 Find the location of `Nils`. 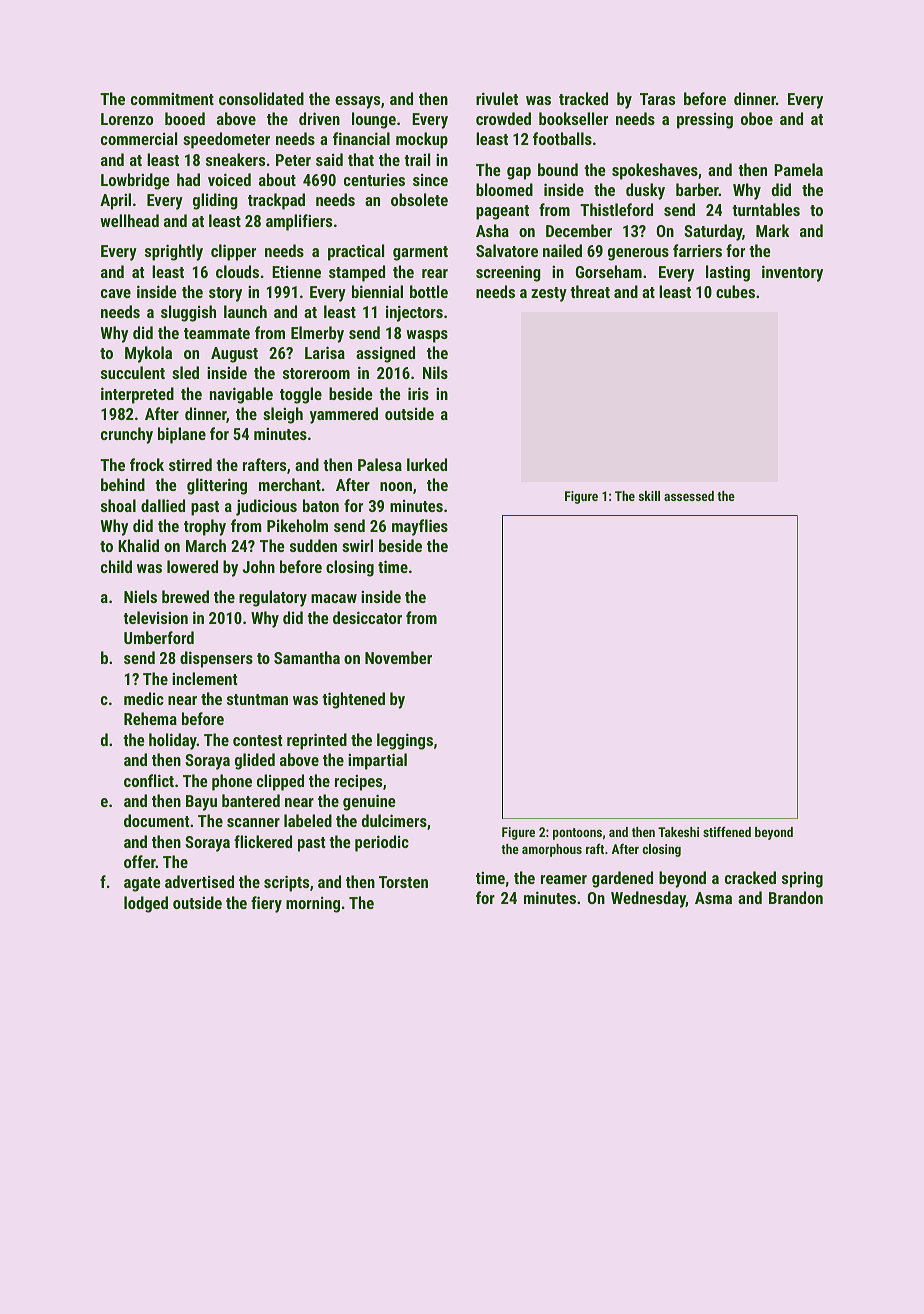

Nils is located at coordinates (435, 372).
